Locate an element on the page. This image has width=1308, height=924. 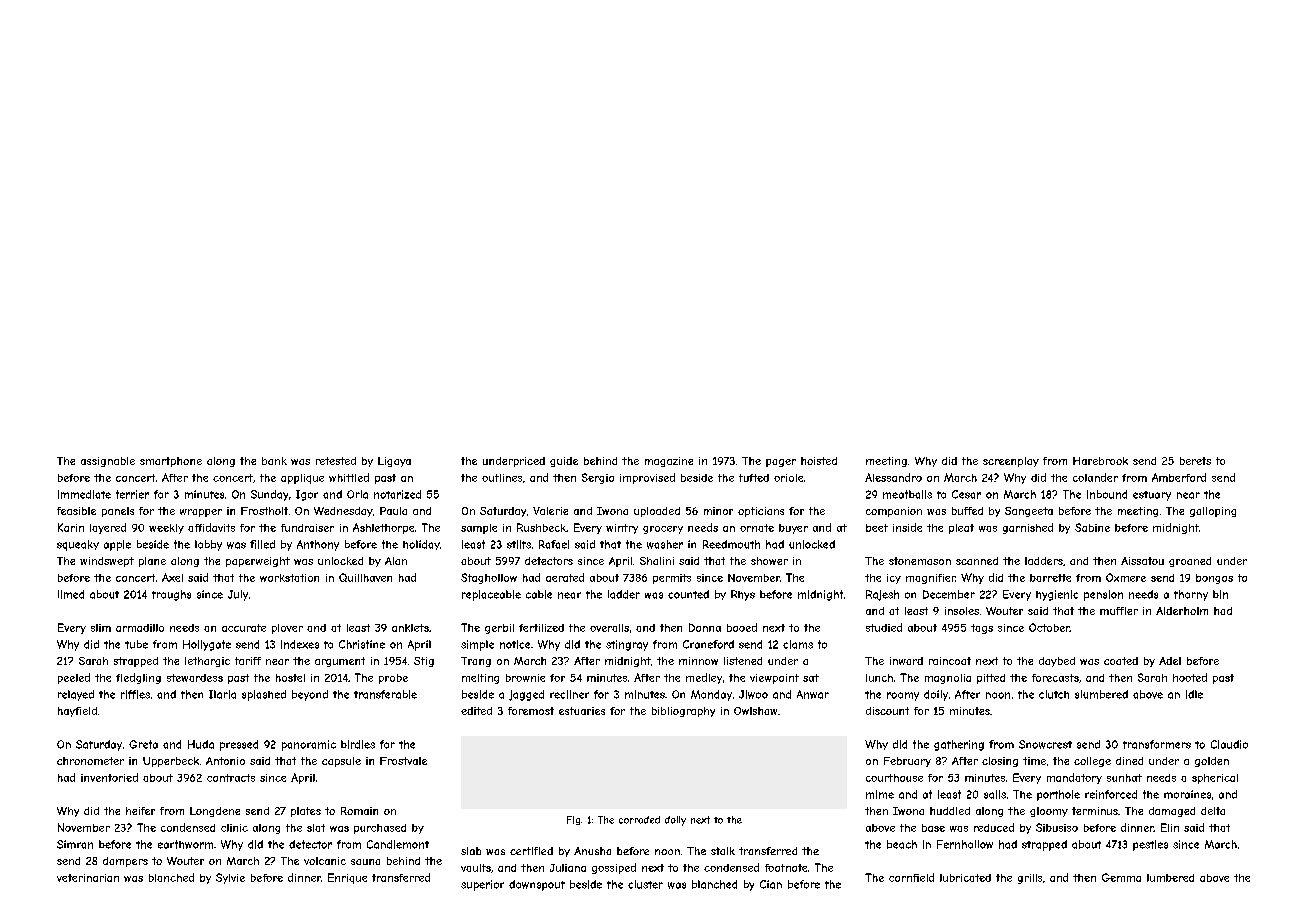
corroded is located at coordinates (639, 820).
